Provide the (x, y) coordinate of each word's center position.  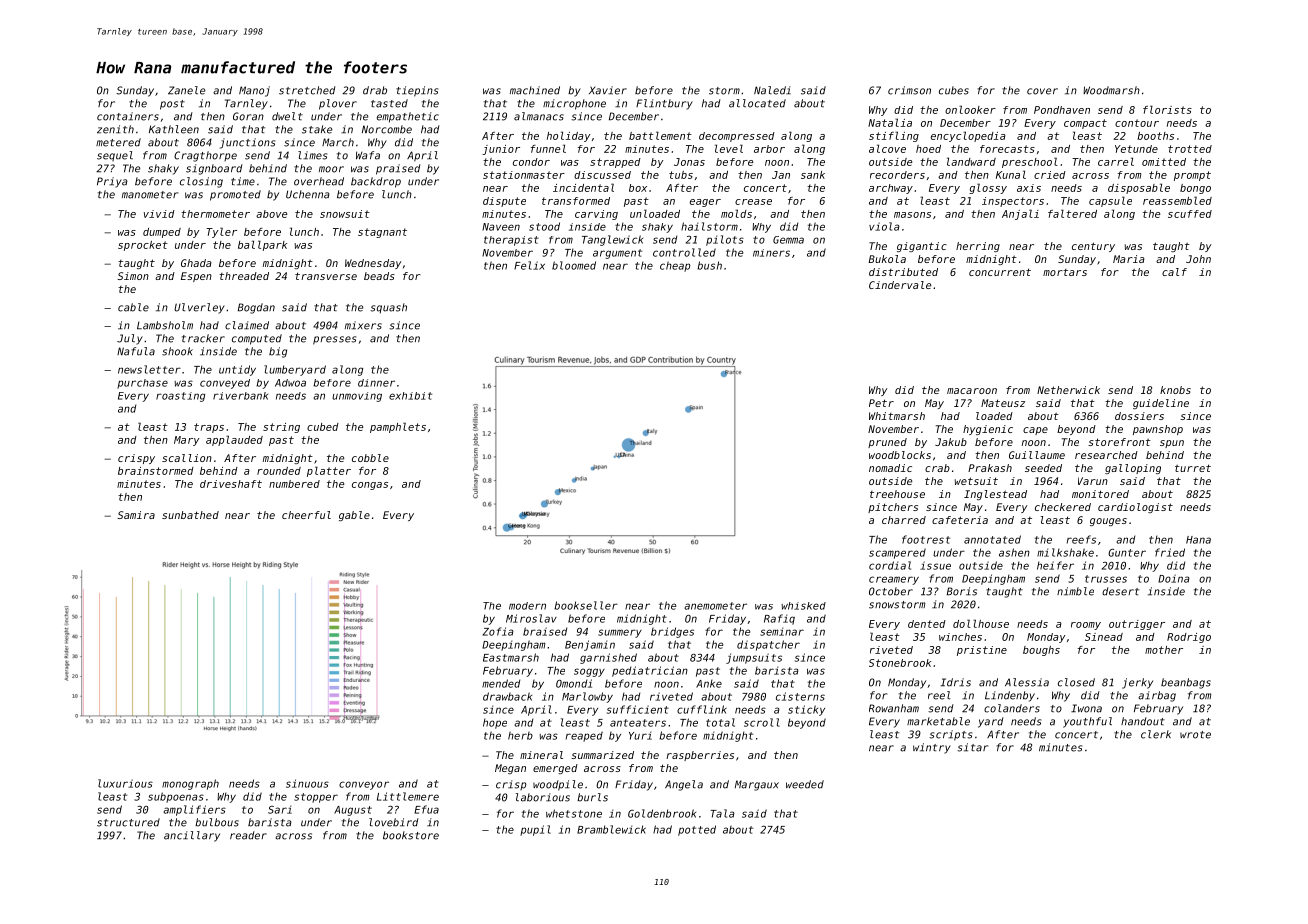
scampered (897, 553)
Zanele (186, 90)
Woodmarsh (1111, 90)
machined (535, 90)
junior (501, 150)
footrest (926, 539)
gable (354, 516)
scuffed (1190, 214)
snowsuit (345, 214)
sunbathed (190, 515)
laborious (543, 797)
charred (904, 520)
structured (128, 822)
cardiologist (1135, 508)
